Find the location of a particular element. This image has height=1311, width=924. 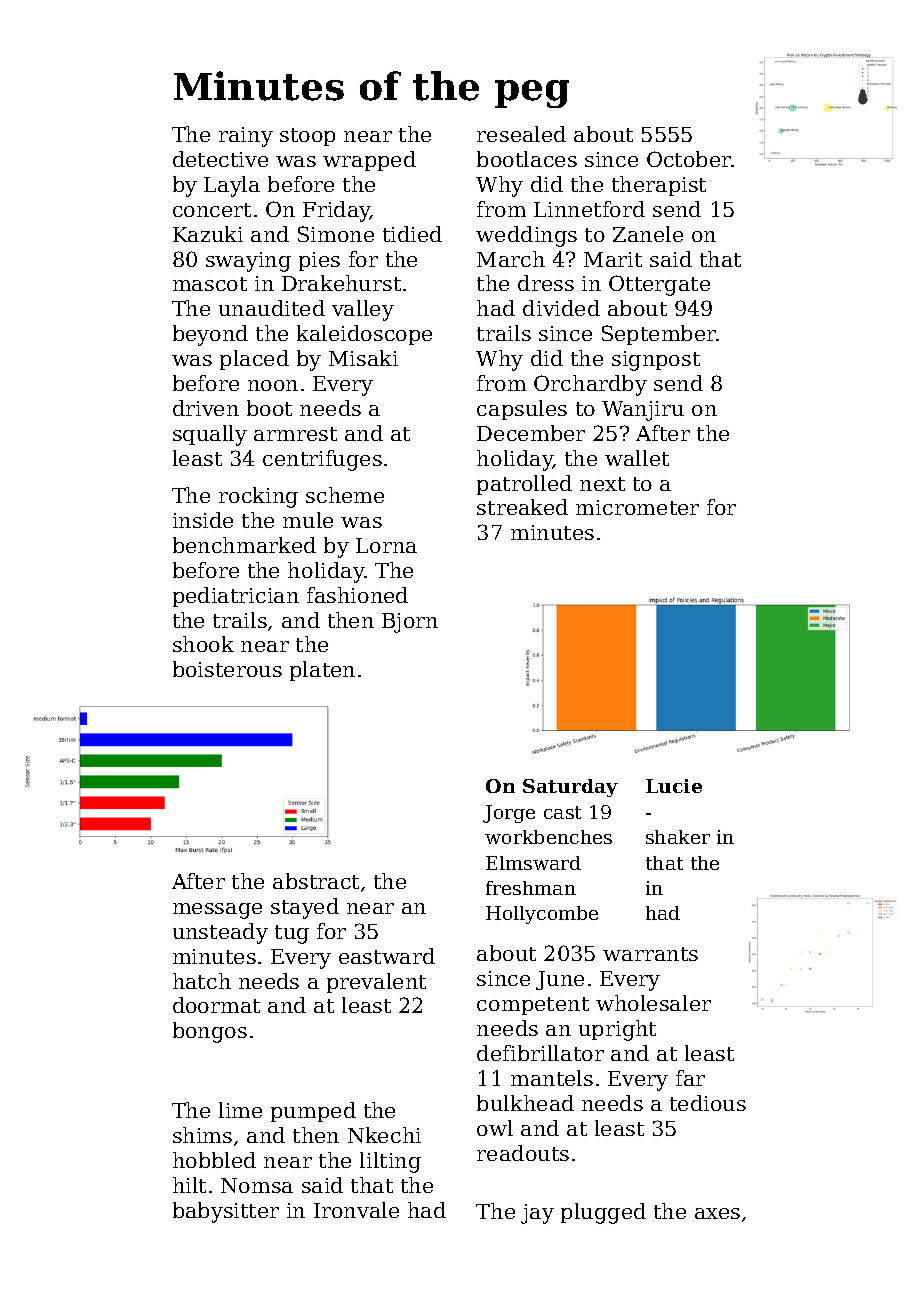

eastward is located at coordinates (387, 956).
